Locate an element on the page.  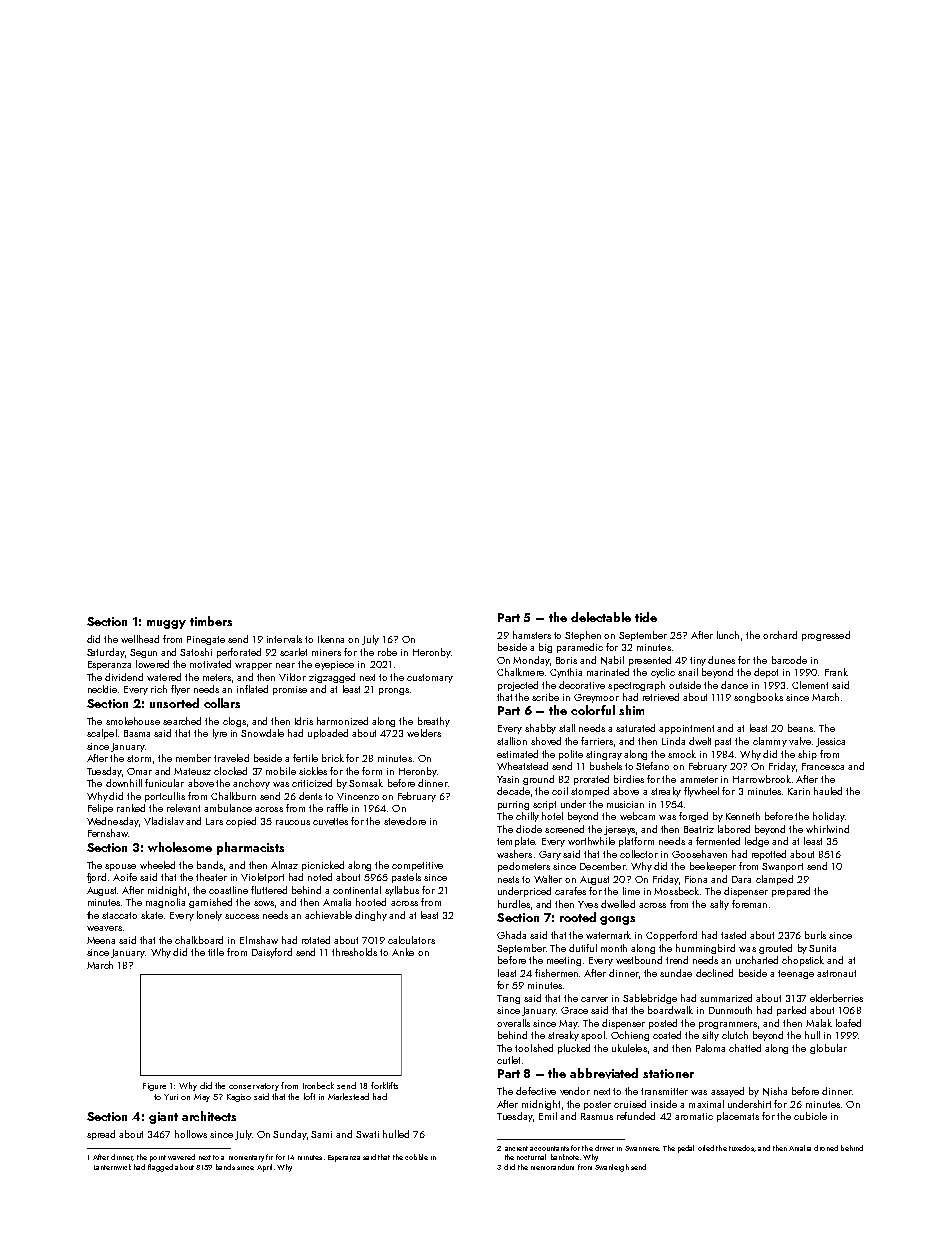
ship is located at coordinates (807, 755).
